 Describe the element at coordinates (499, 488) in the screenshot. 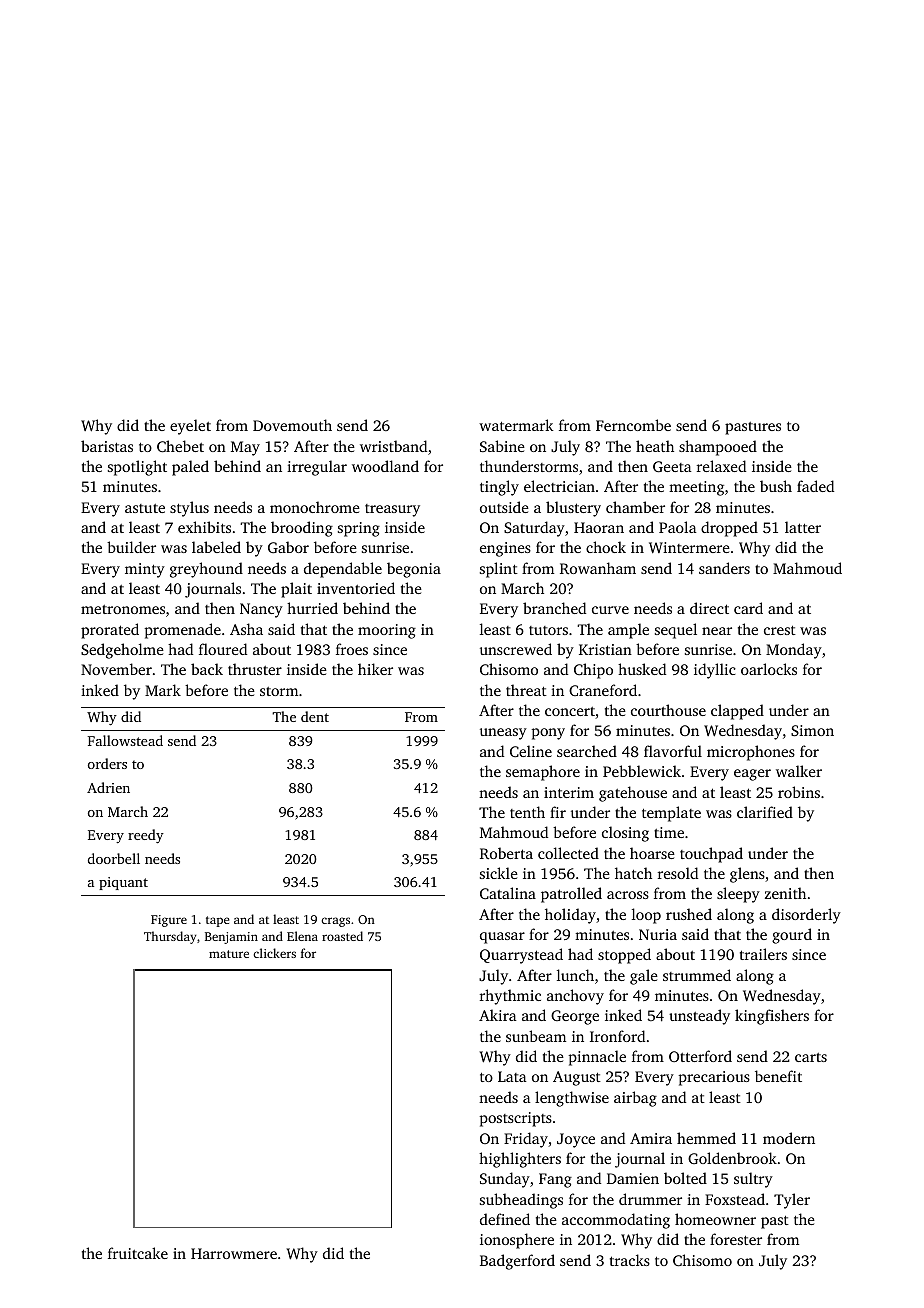

I see `tingly` at that location.
